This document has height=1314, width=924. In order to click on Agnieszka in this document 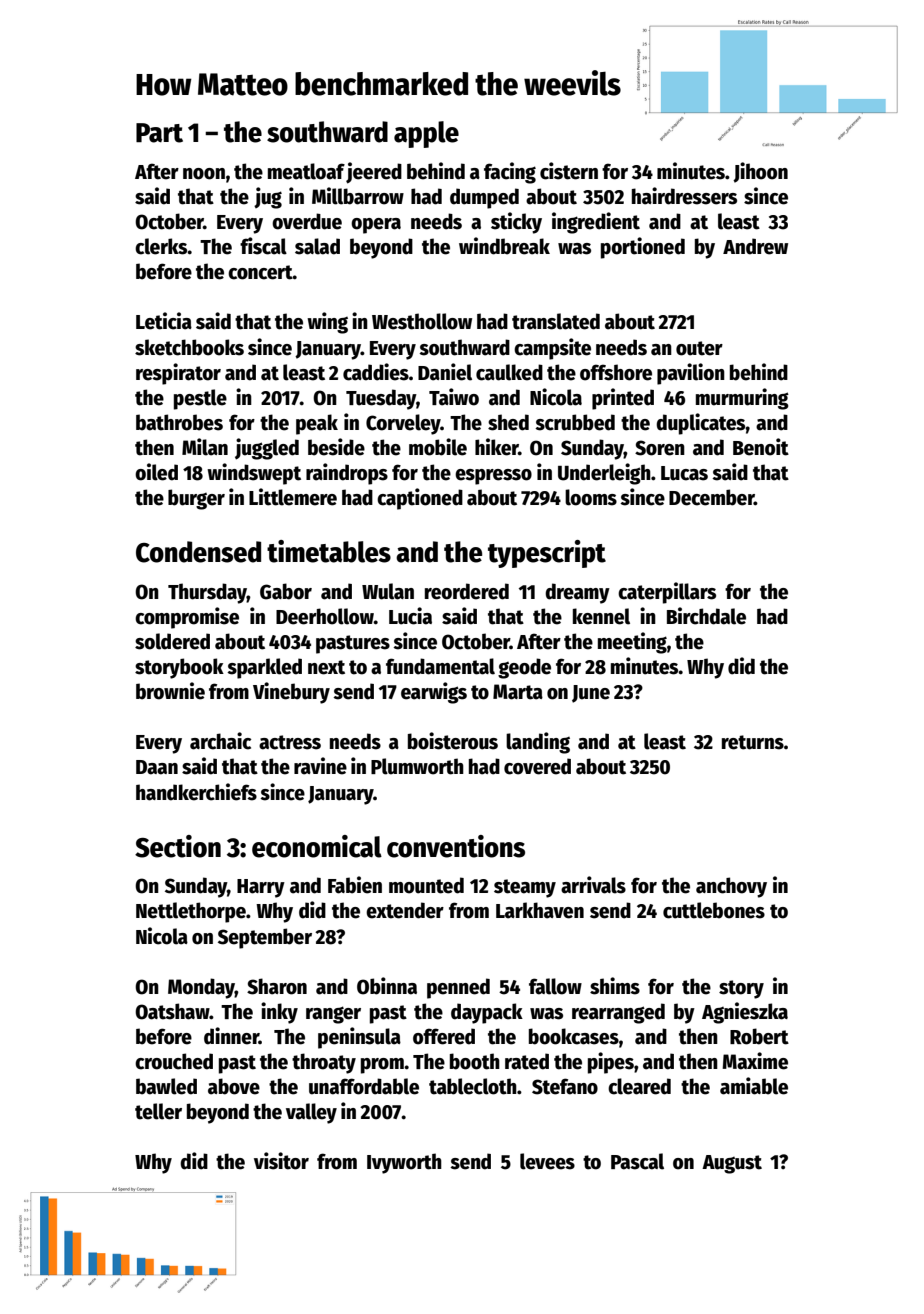, I will do `click(745, 1013)`.
